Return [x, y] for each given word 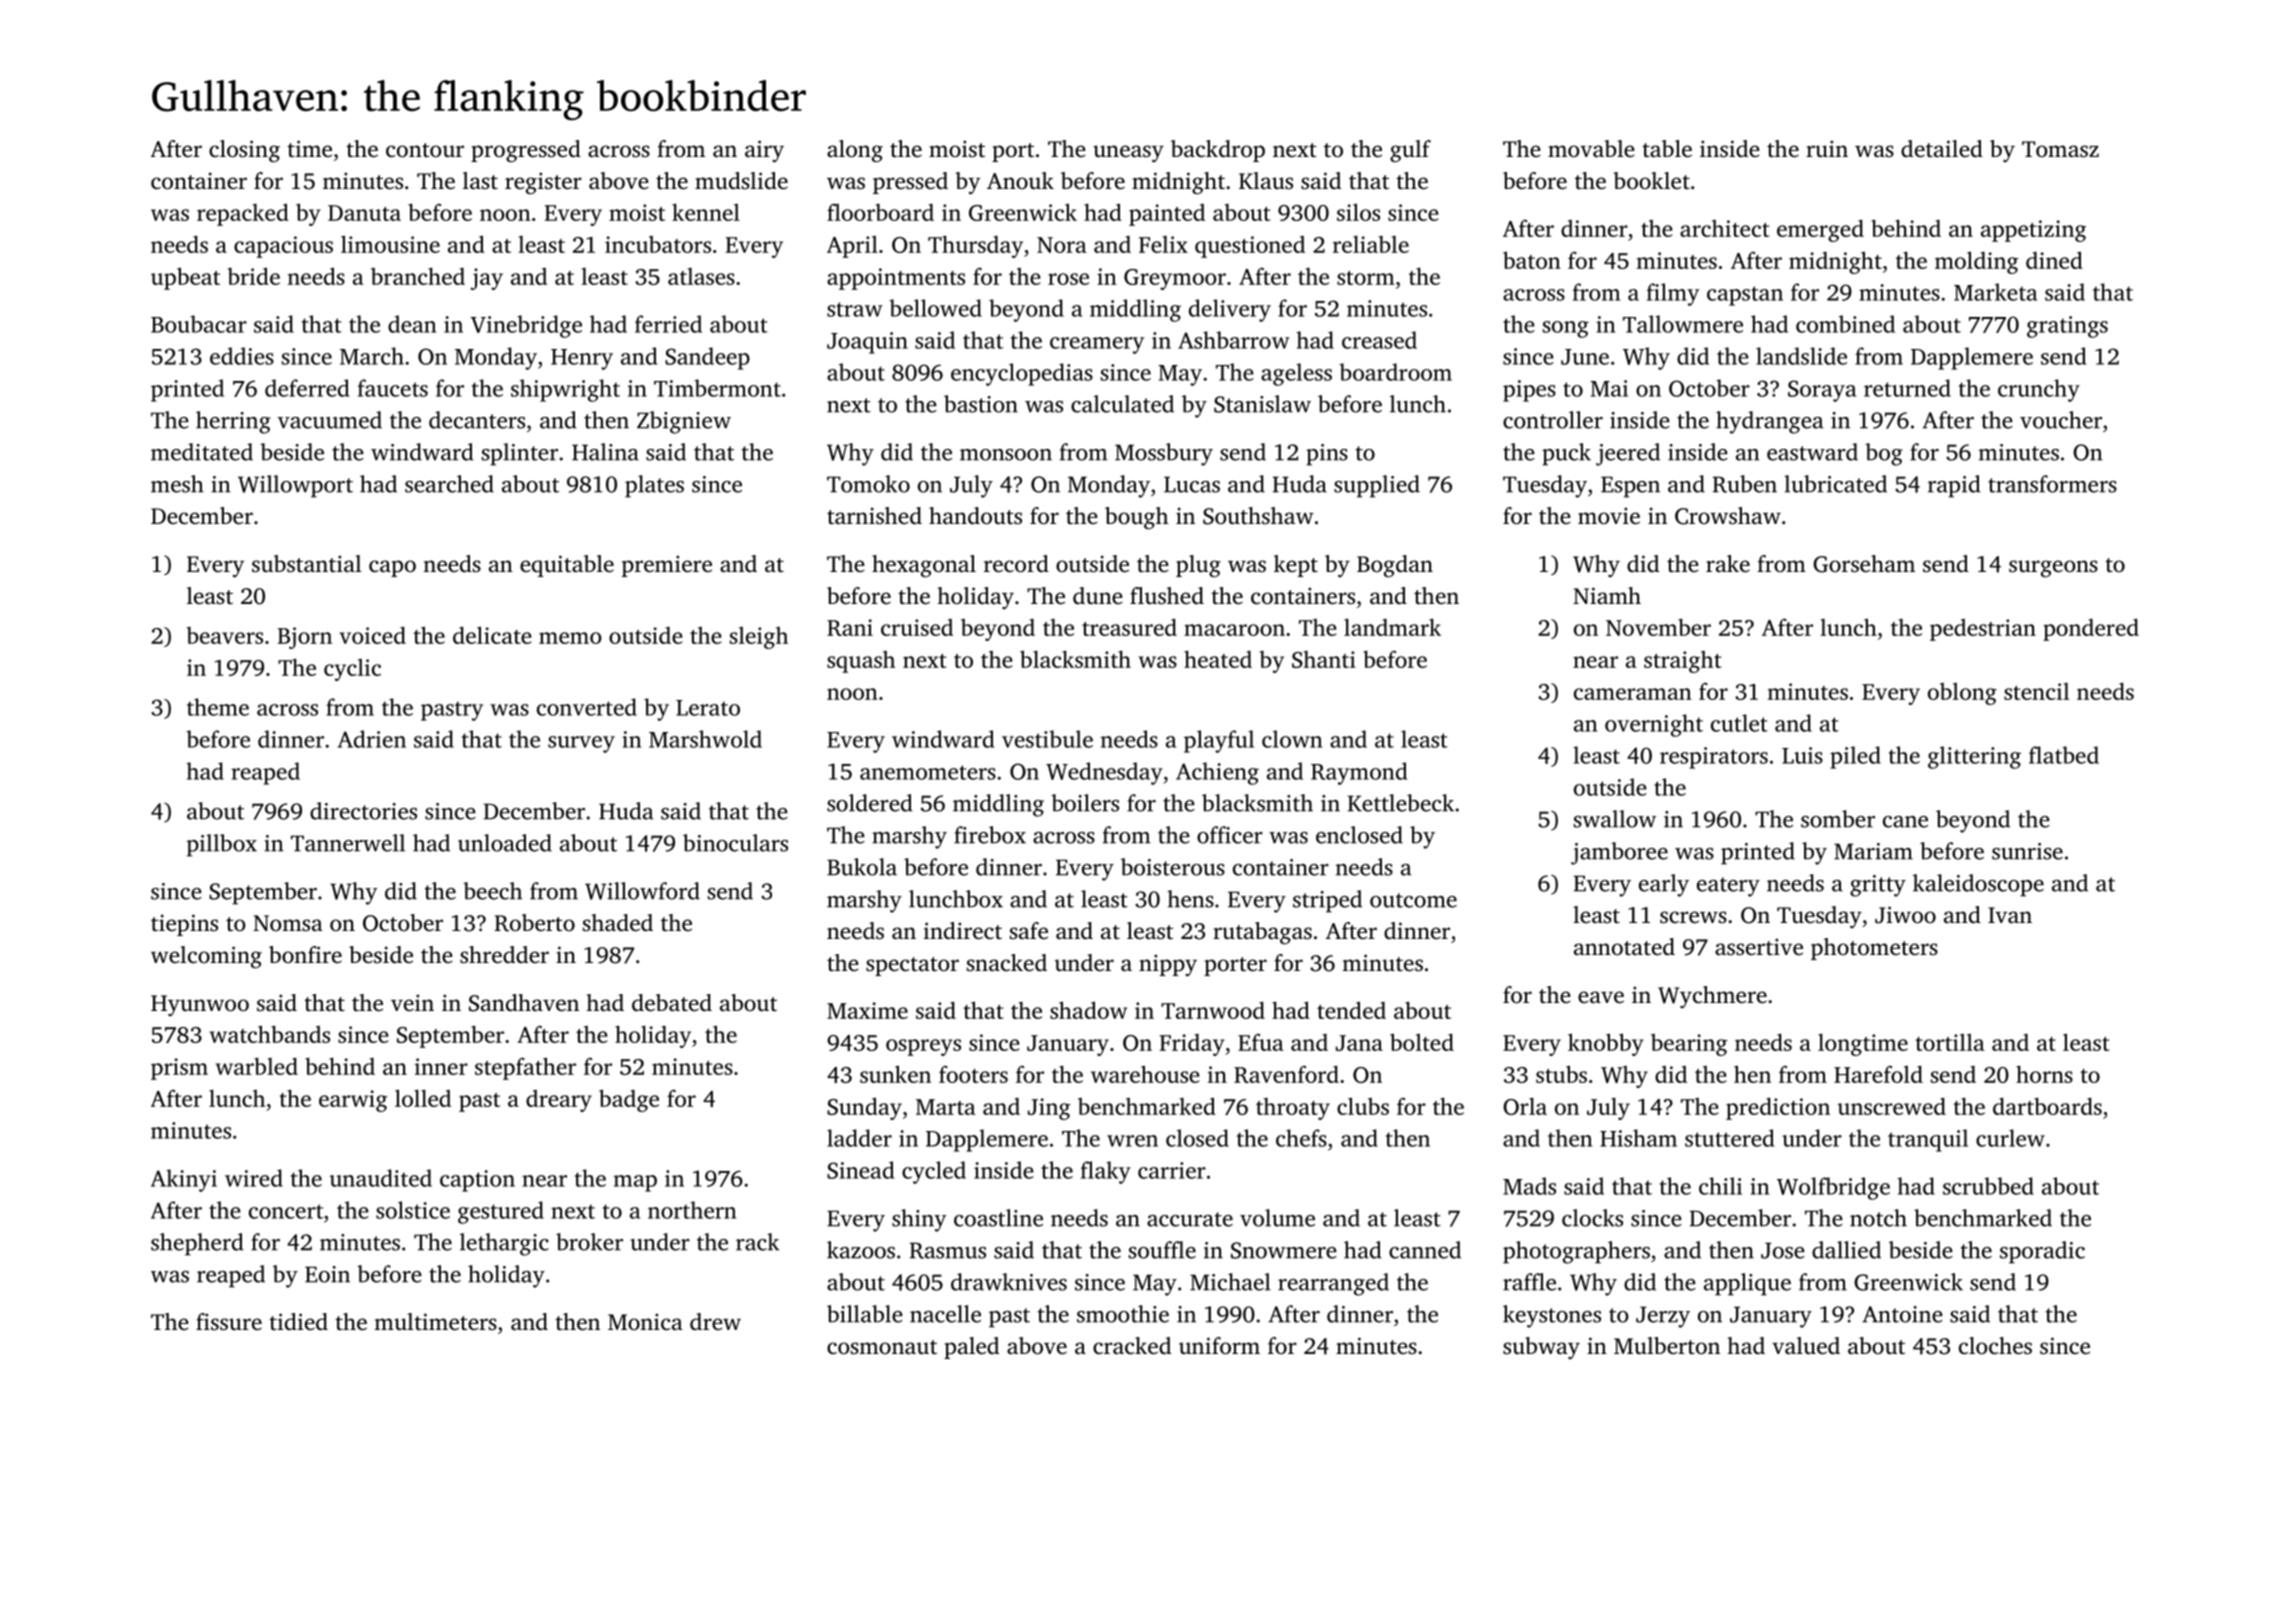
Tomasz [2060, 149]
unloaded [505, 843]
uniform [1219, 1346]
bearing [1689, 1045]
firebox [990, 835]
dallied [1846, 1250]
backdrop [1218, 151]
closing [244, 151]
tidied [298, 1322]
